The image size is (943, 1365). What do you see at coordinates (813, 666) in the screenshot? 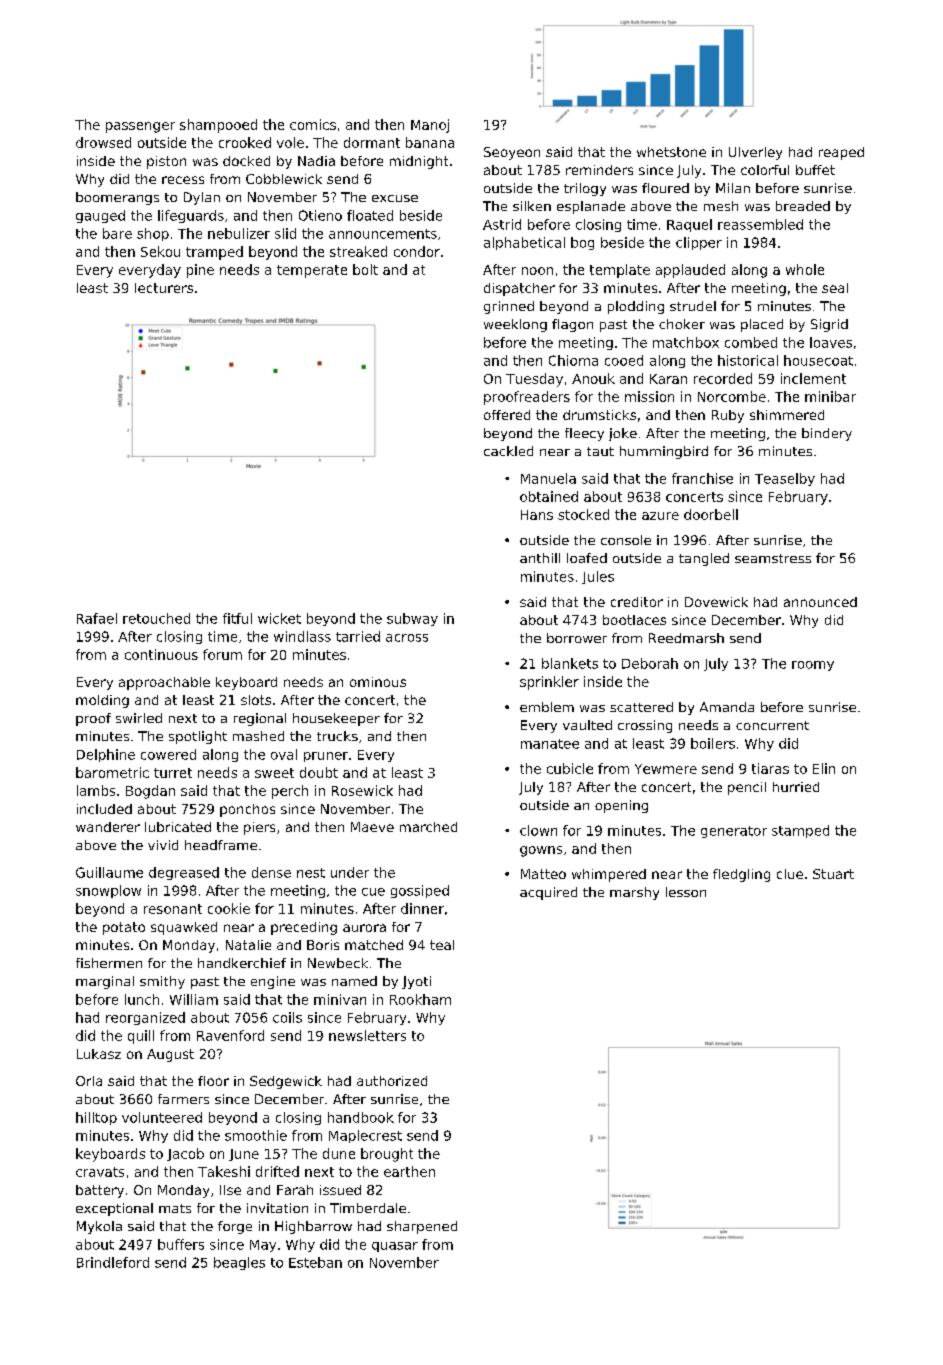
I see `roomy` at bounding box center [813, 666].
